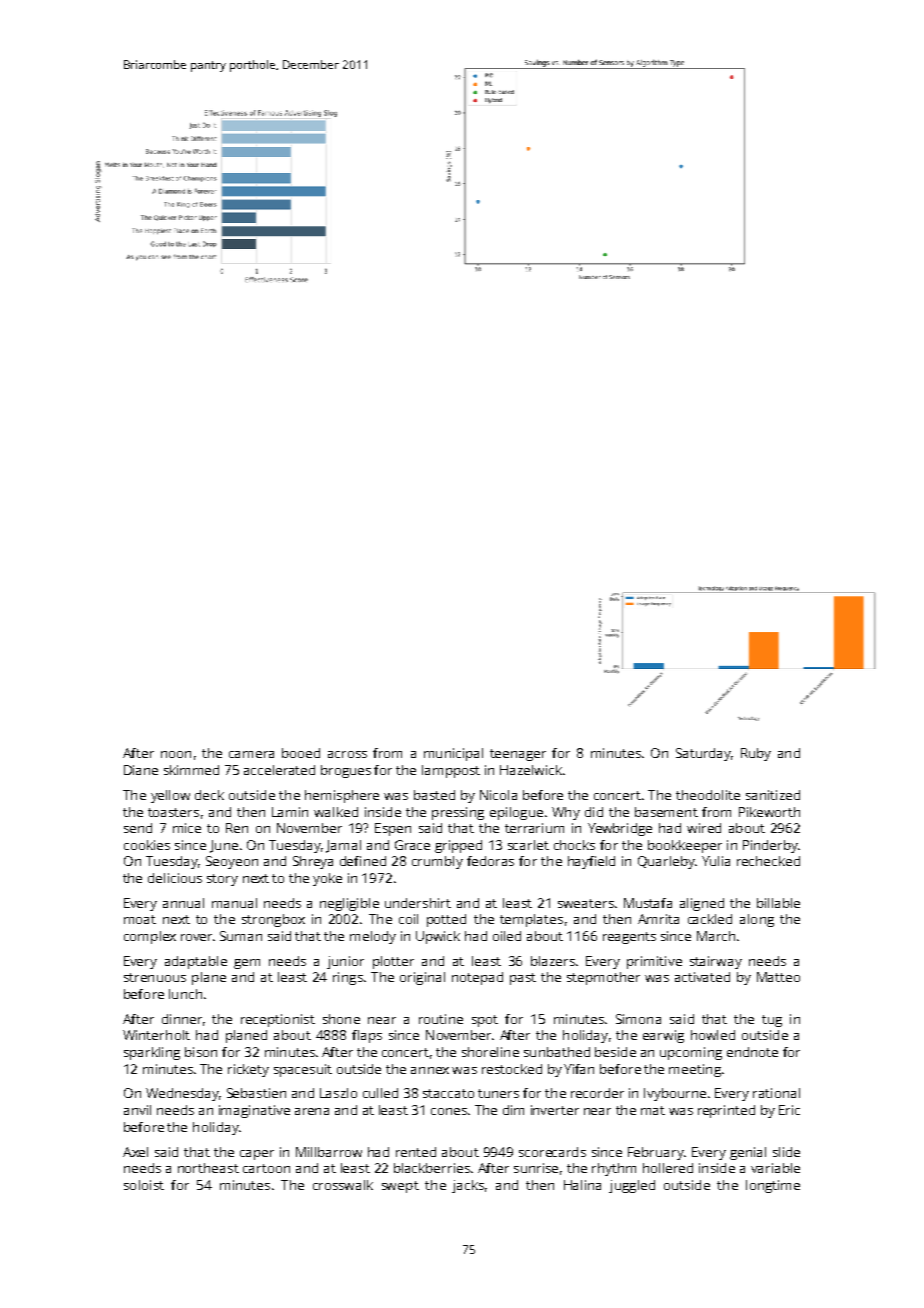  What do you see at coordinates (485, 1021) in the screenshot?
I see `spot` at bounding box center [485, 1021].
